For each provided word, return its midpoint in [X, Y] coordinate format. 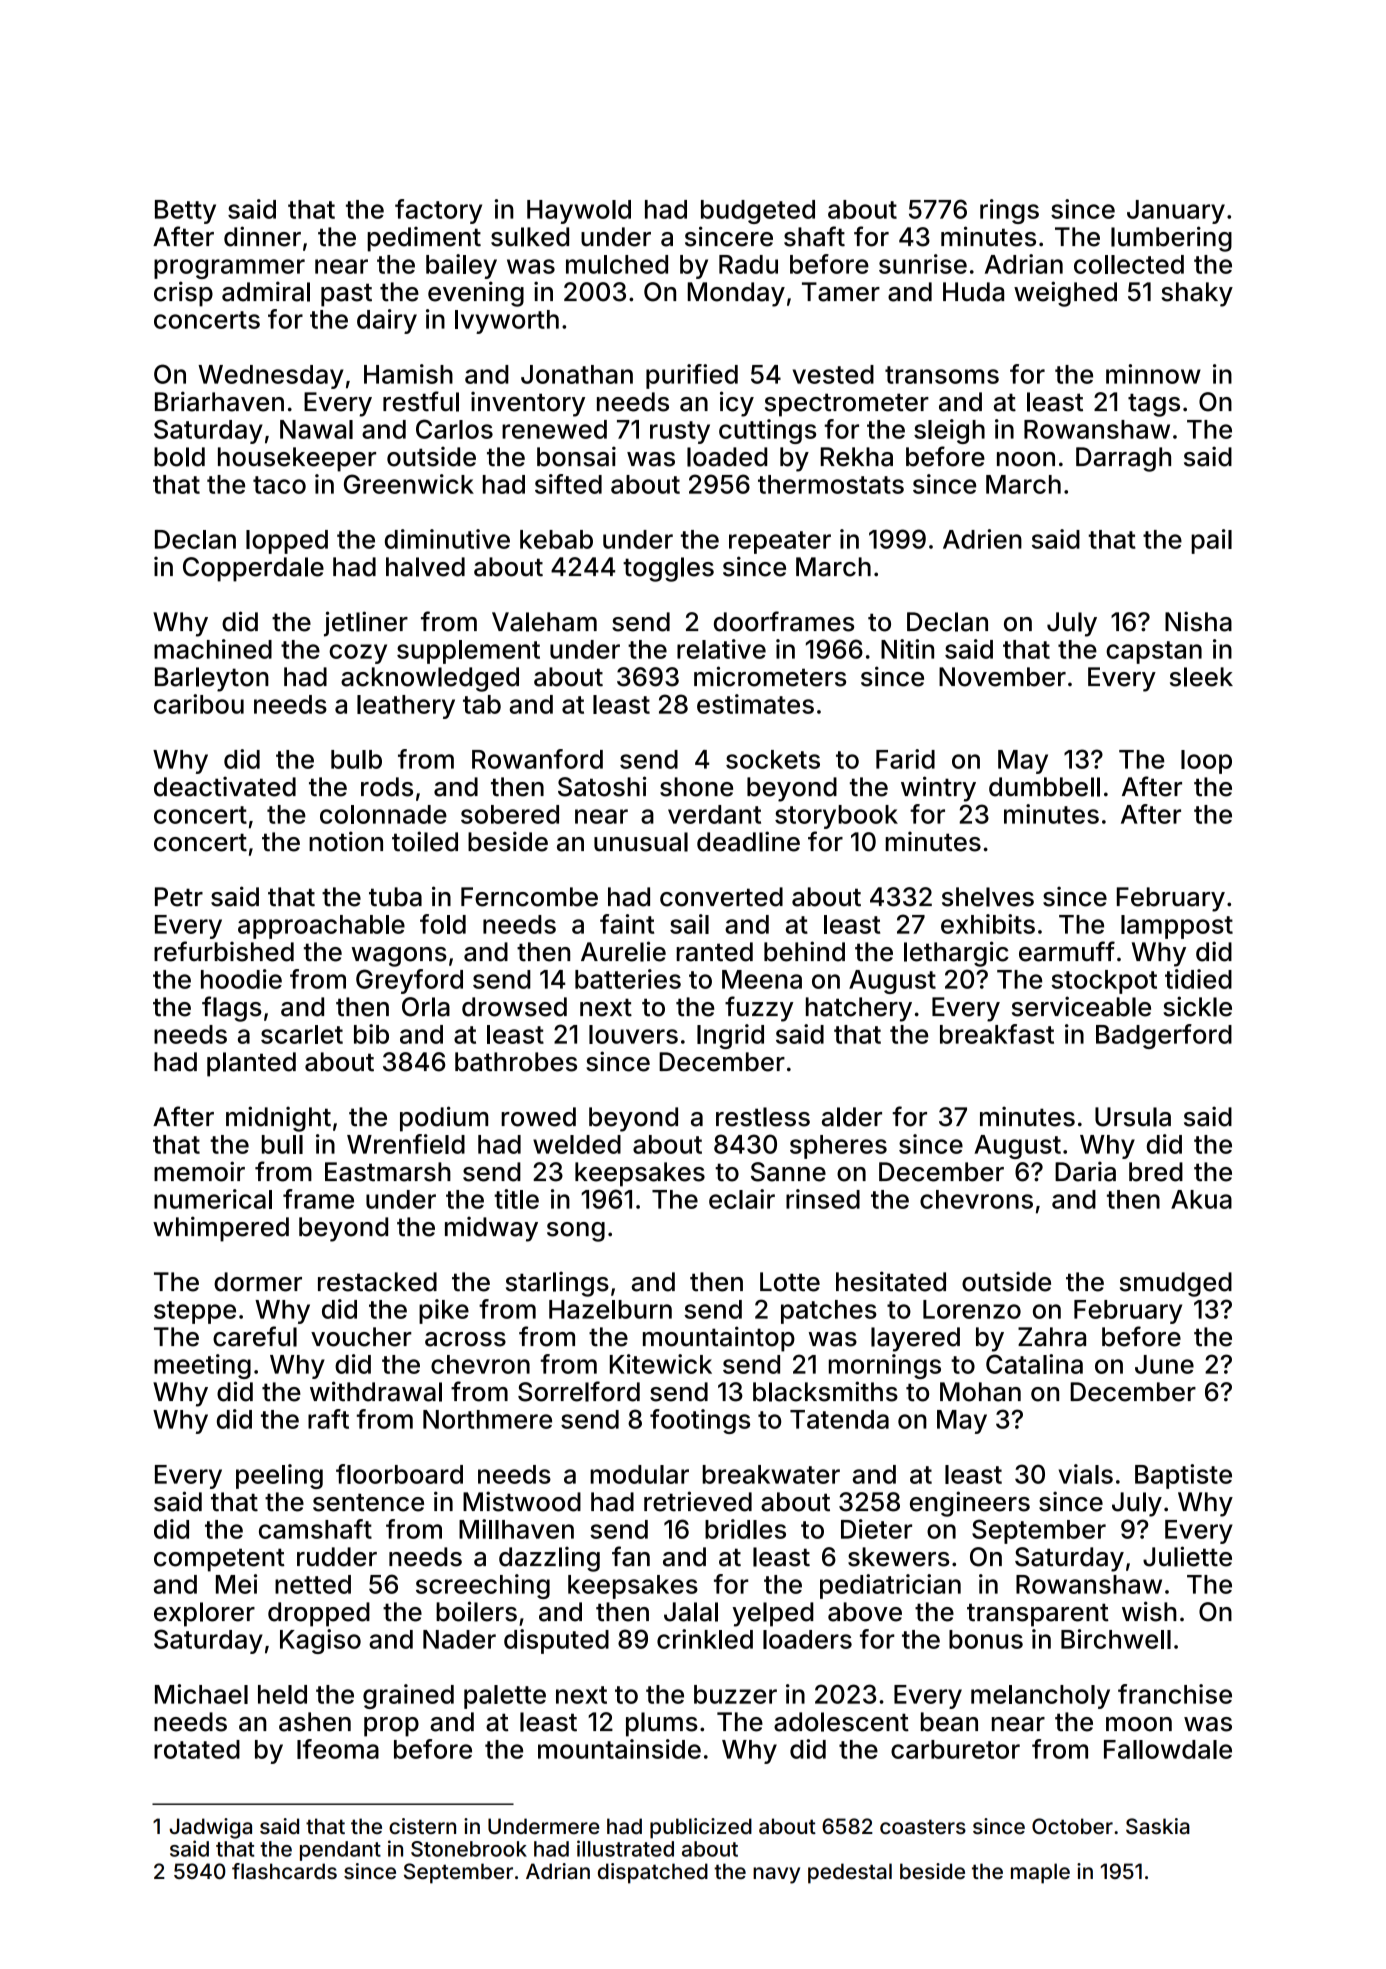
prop [391, 1727]
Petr [179, 897]
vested [833, 374]
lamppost [1177, 927]
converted [721, 897]
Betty [185, 212]
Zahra [1052, 1337]
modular [640, 1474]
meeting [202, 1366]
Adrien [982, 539]
